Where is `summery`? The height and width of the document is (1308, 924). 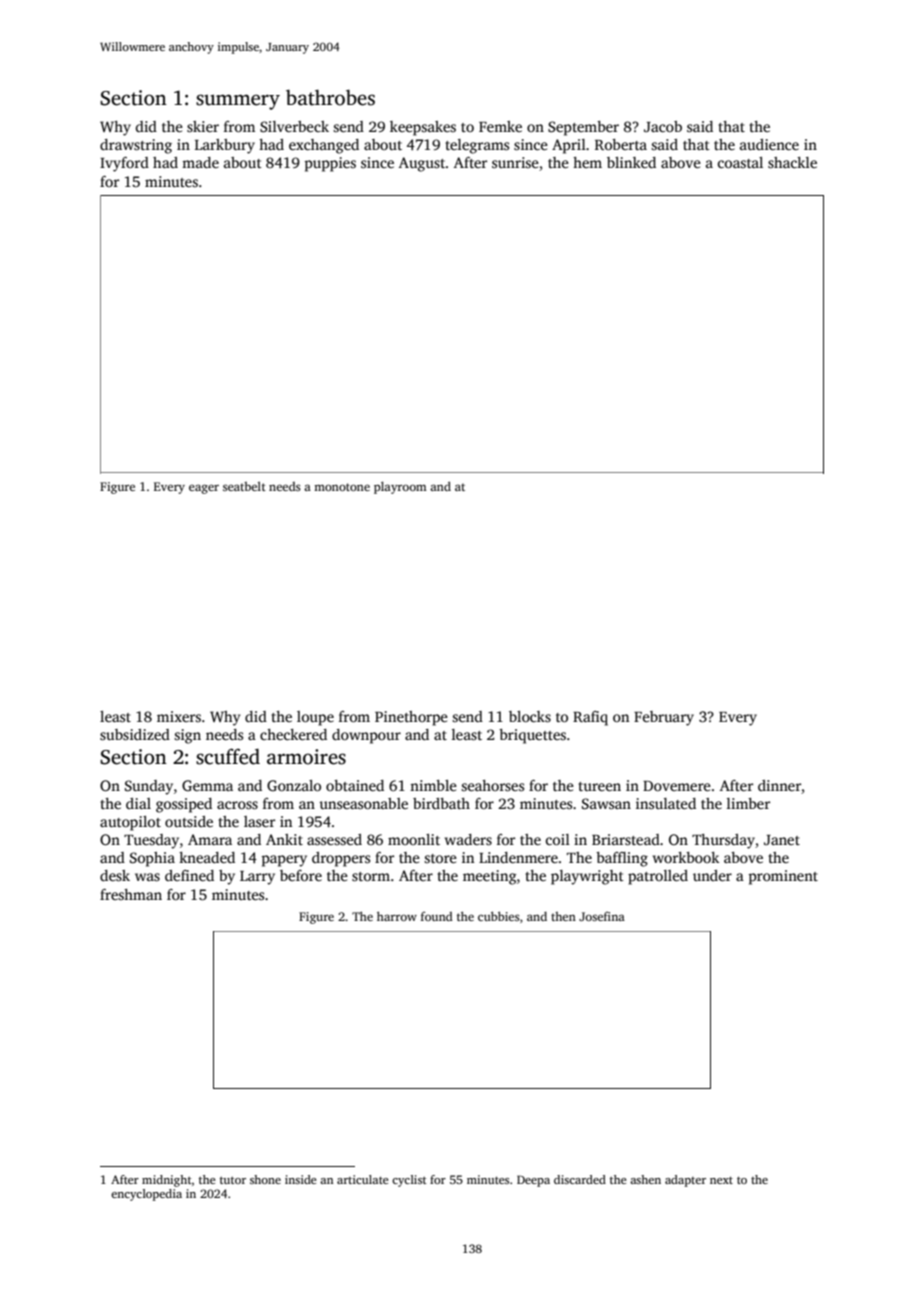
summery is located at coordinates (238, 102).
